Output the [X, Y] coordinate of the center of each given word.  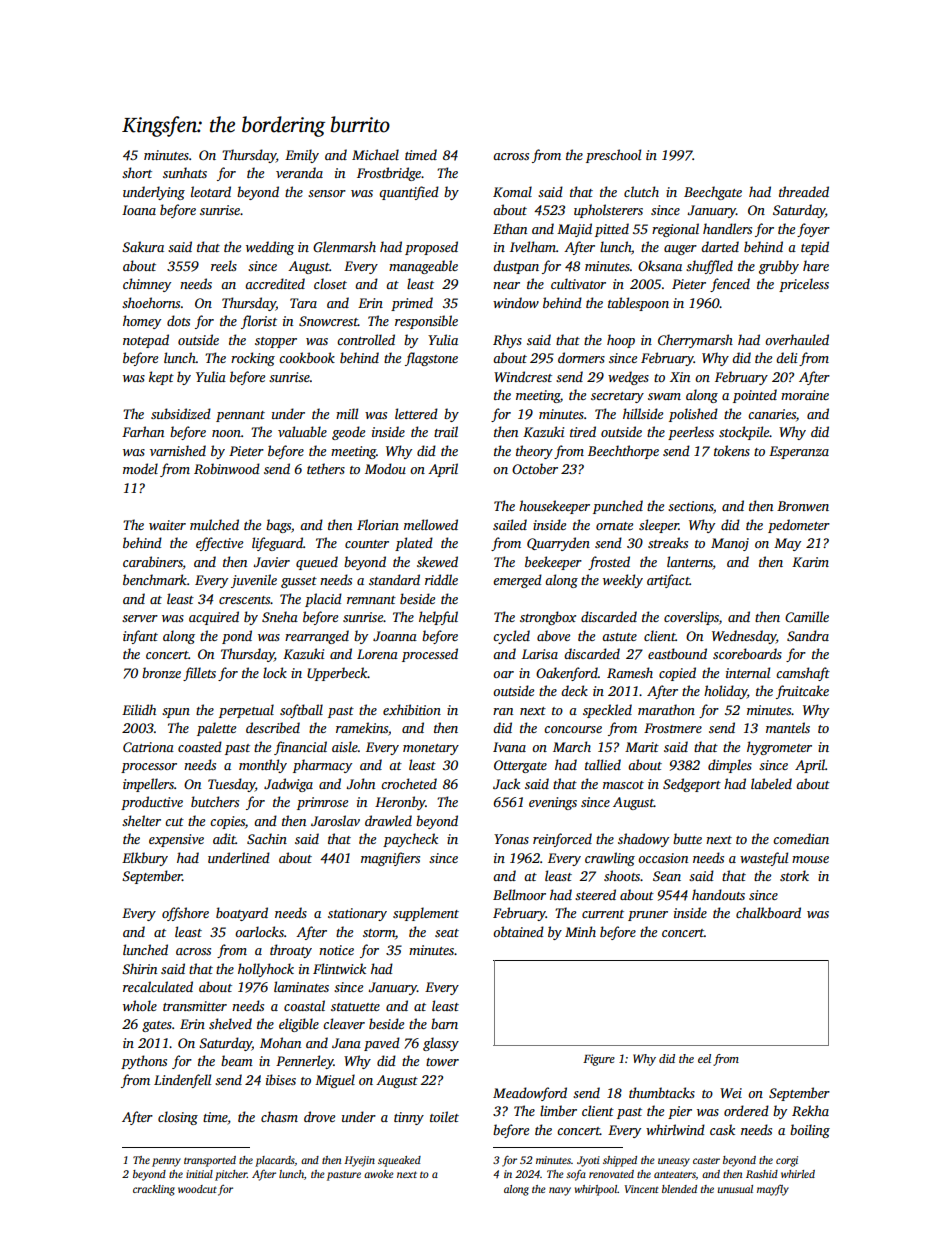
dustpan [516, 267]
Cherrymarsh [695, 341]
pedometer [799, 526]
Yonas [511, 839]
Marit [642, 747]
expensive [176, 840]
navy [560, 1191]
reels [224, 265]
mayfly [773, 1190]
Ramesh [630, 672]
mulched [214, 524]
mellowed [431, 524]
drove [319, 1116]
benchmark [155, 579]
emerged [517, 581]
